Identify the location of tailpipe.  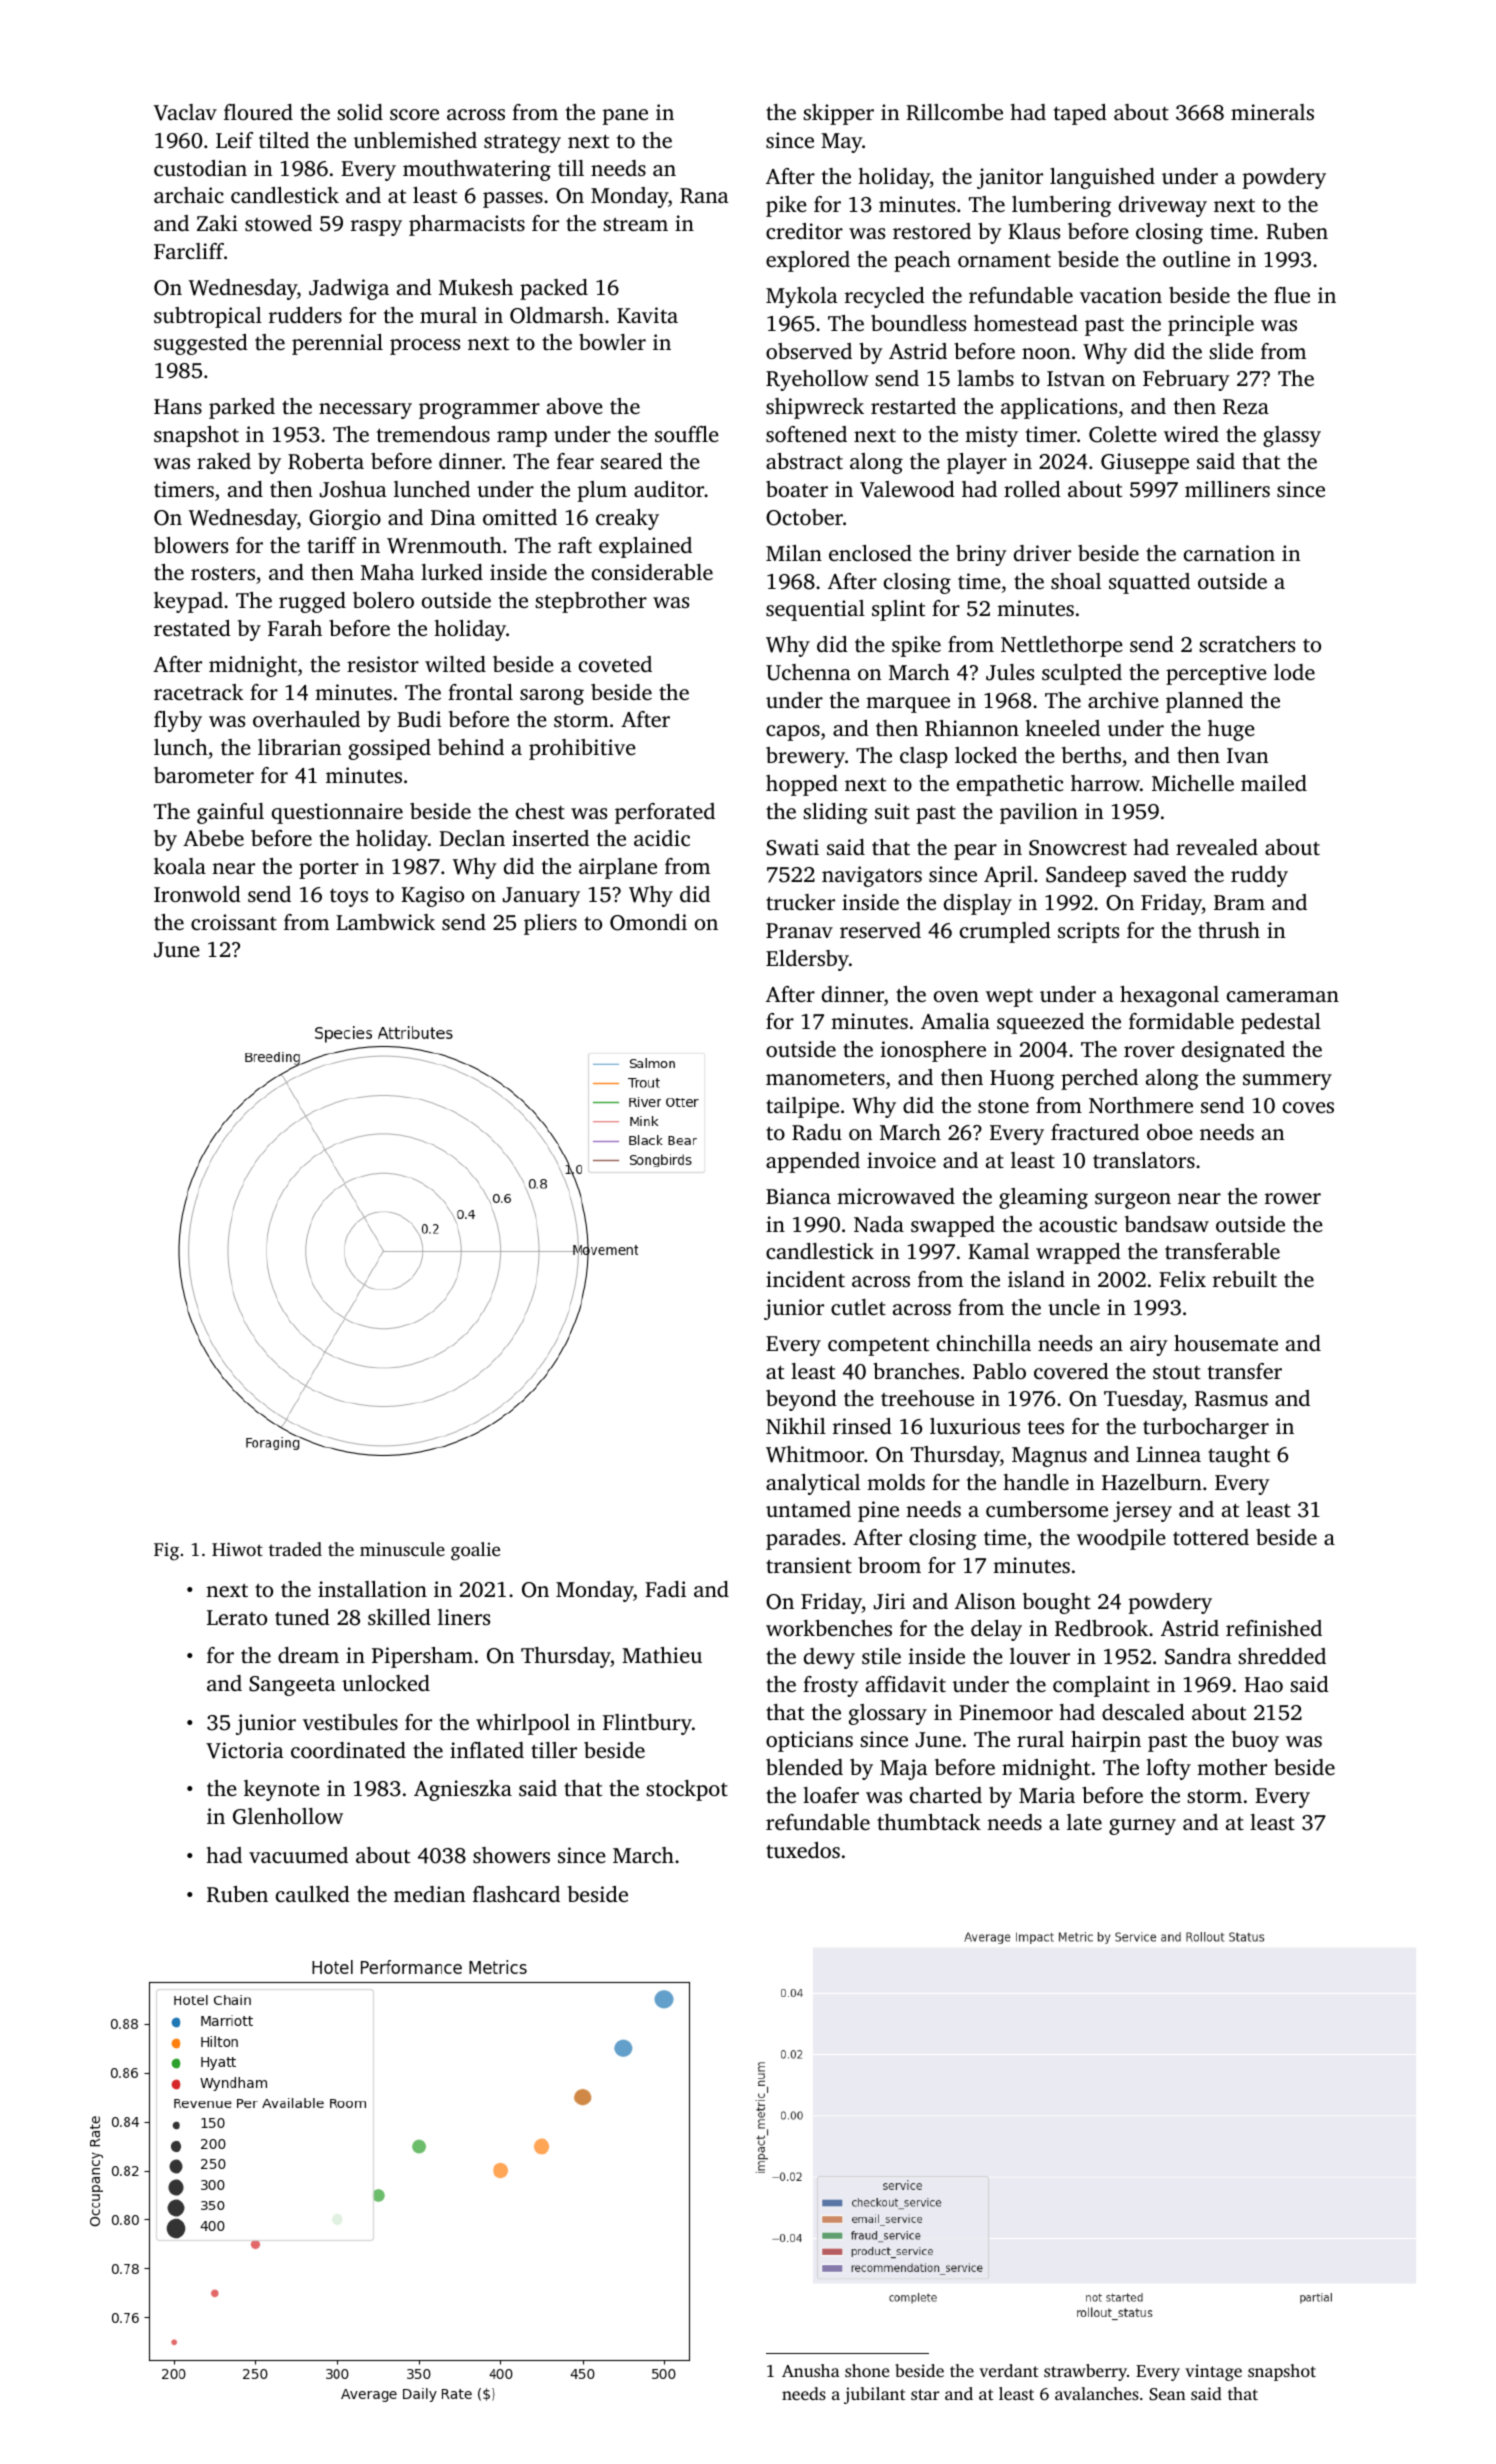
(802, 1107).
